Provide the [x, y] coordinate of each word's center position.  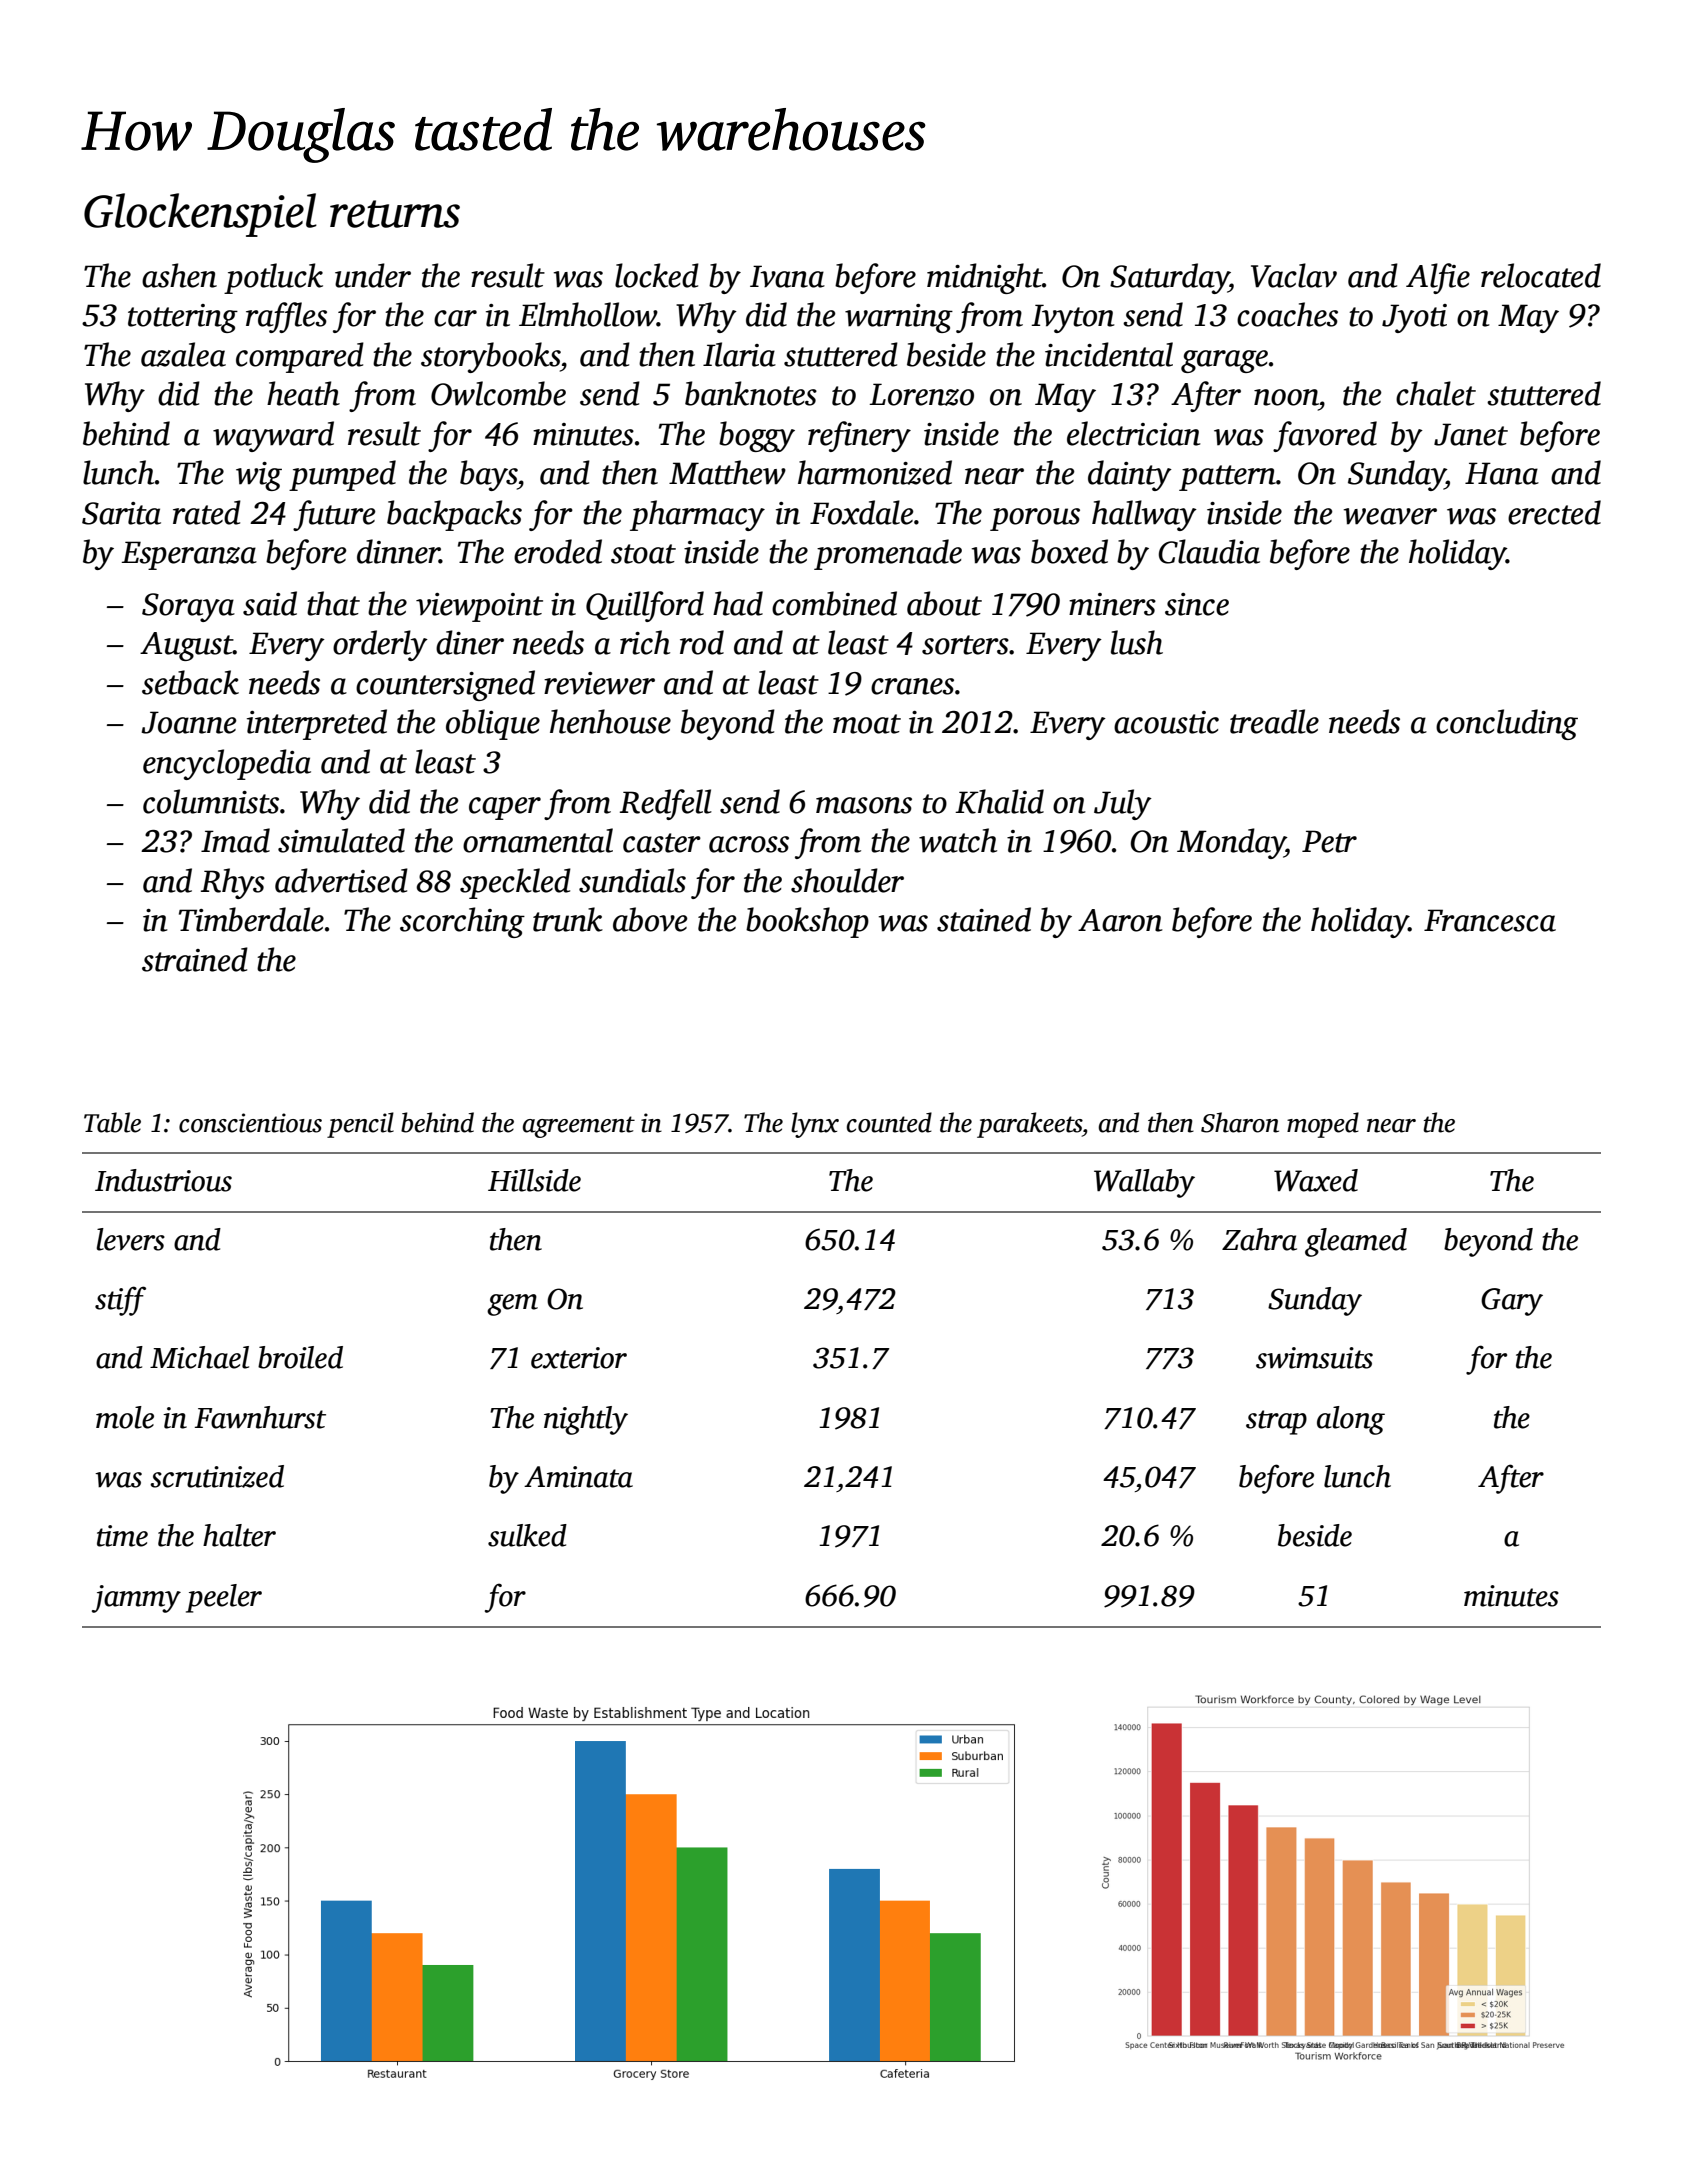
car [455, 318]
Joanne [189, 722]
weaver [1390, 516]
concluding [1507, 724]
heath [303, 393]
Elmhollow [588, 314]
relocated [1541, 275]
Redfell [666, 804]
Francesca [1490, 920]
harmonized [875, 472]
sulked [527, 1535]
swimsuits [1314, 1358]
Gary [1512, 1302]
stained [984, 919]
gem [512, 1305]
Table [112, 1122]
